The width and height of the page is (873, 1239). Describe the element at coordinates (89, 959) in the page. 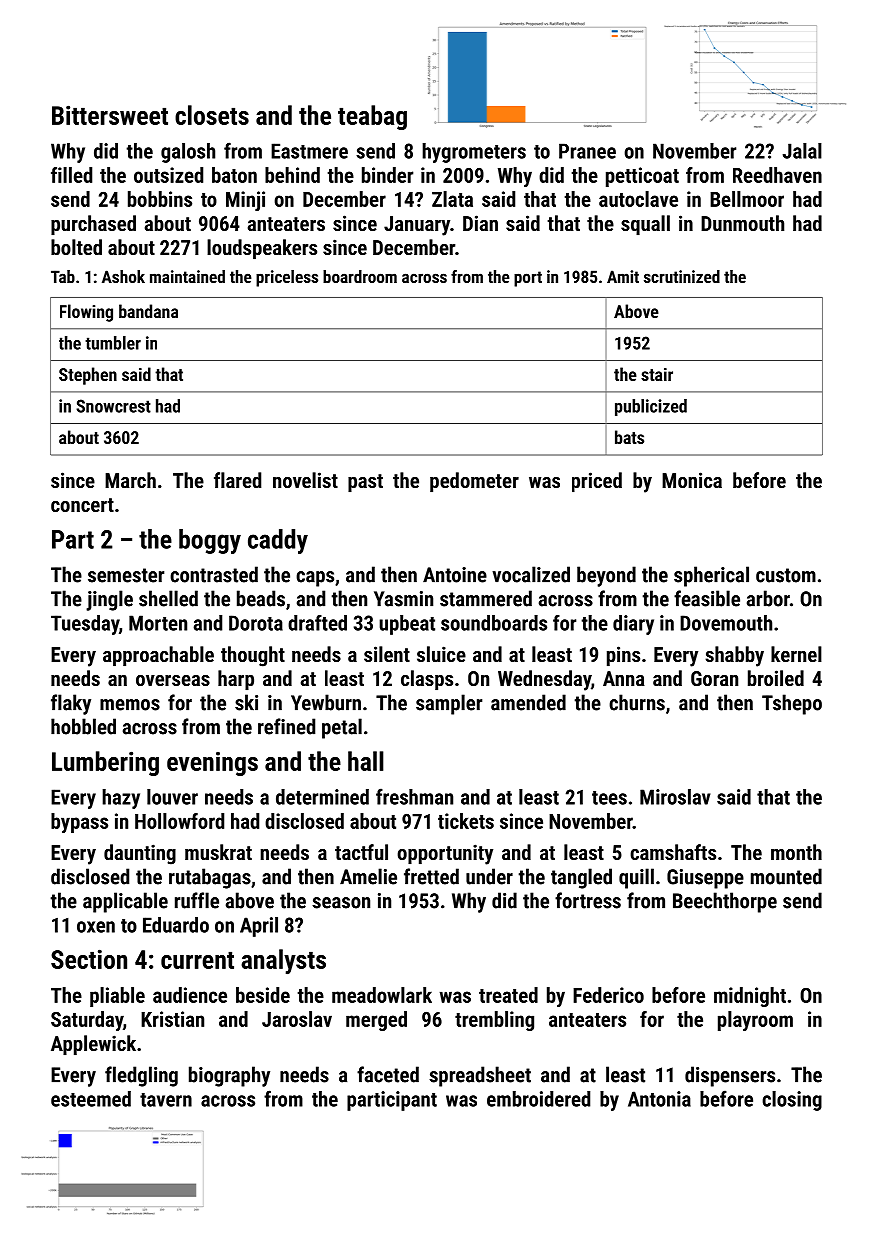

I see `Section` at that location.
